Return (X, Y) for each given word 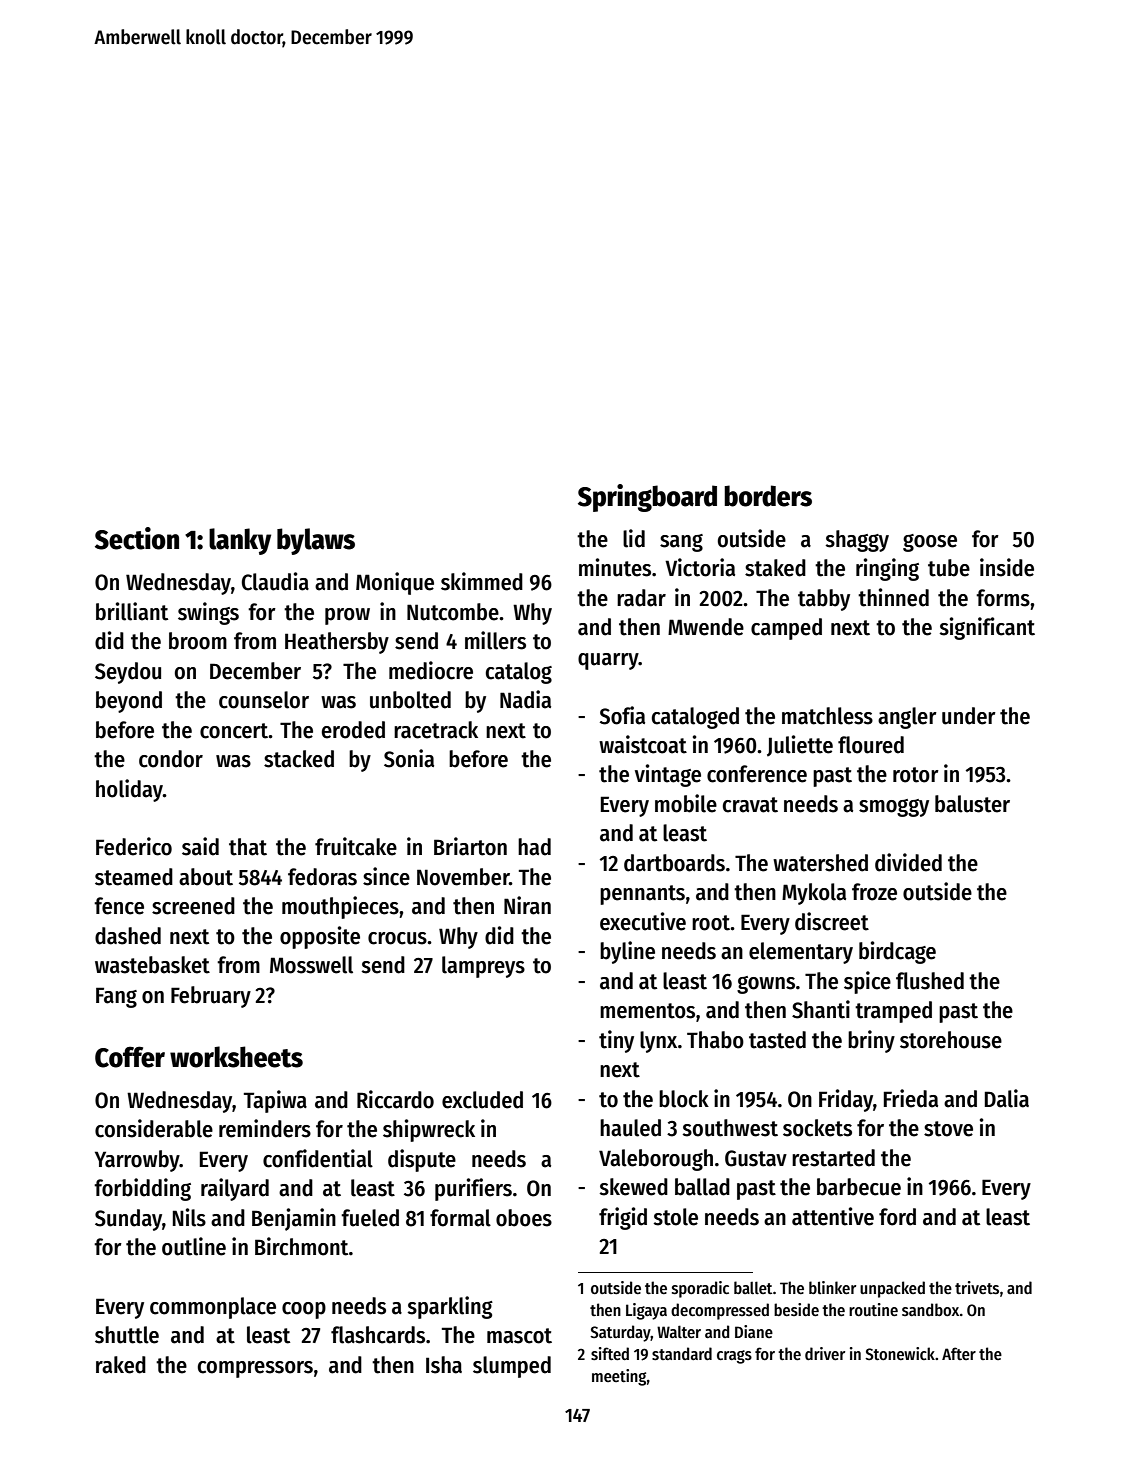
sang (681, 543)
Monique (395, 583)
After (959, 1353)
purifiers (473, 1189)
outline (194, 1246)
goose (930, 543)
